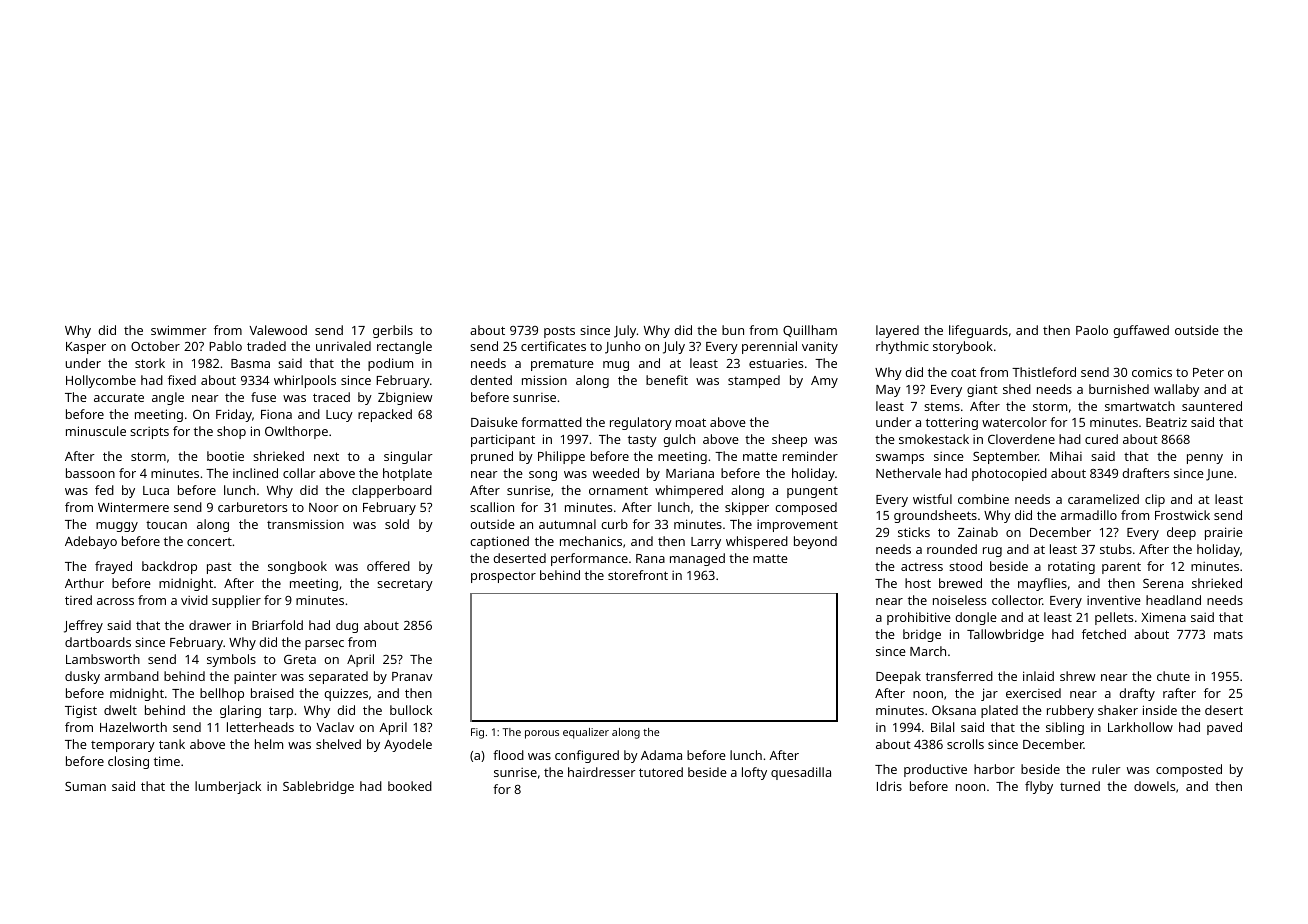 This screenshot has height=924, width=1308. Describe the element at coordinates (225, 346) in the screenshot. I see `Pablo` at that location.
